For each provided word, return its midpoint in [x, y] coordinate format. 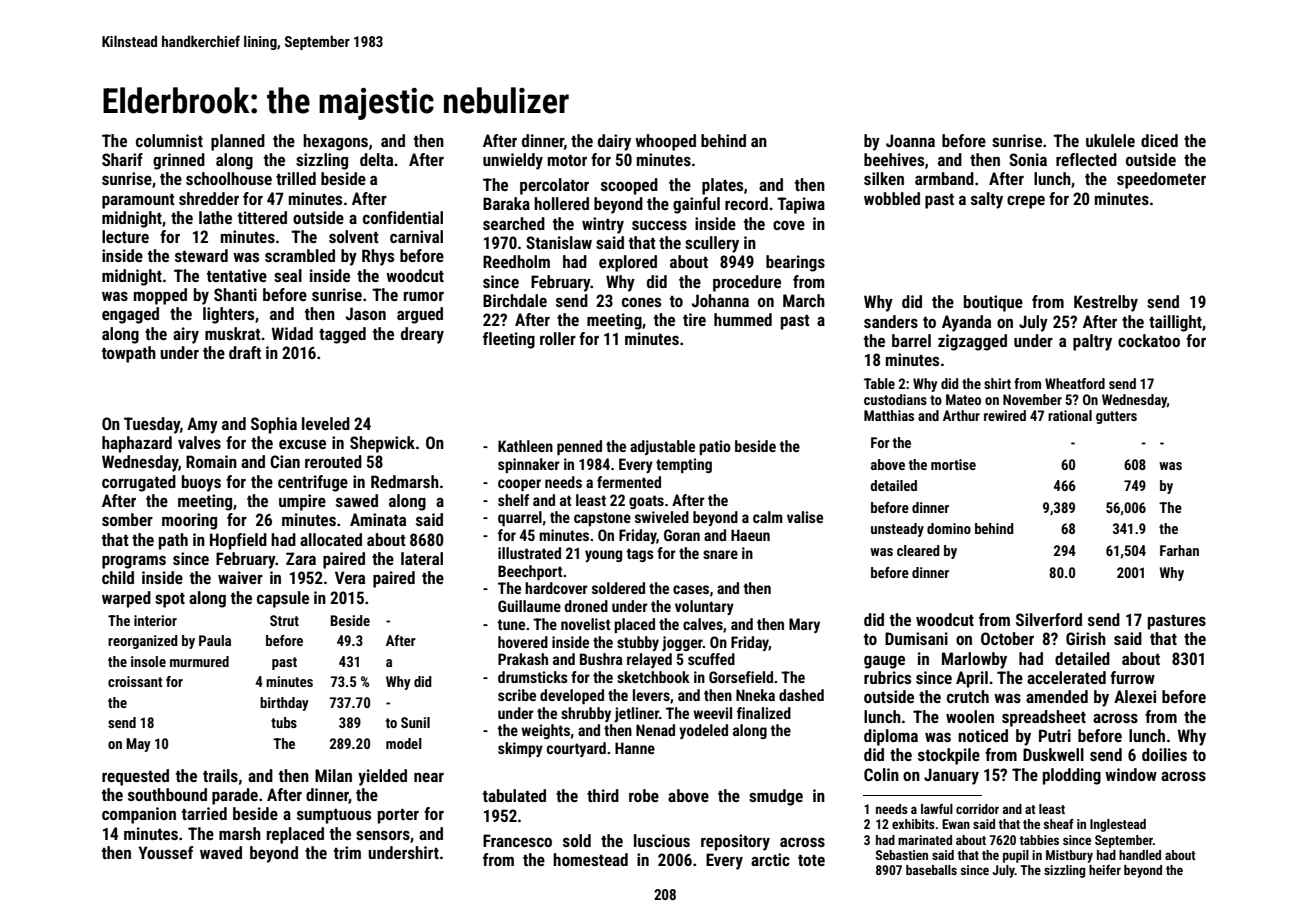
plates [722, 186]
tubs [284, 722]
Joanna [910, 140]
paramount [138, 201]
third [603, 795]
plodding [1072, 776]
